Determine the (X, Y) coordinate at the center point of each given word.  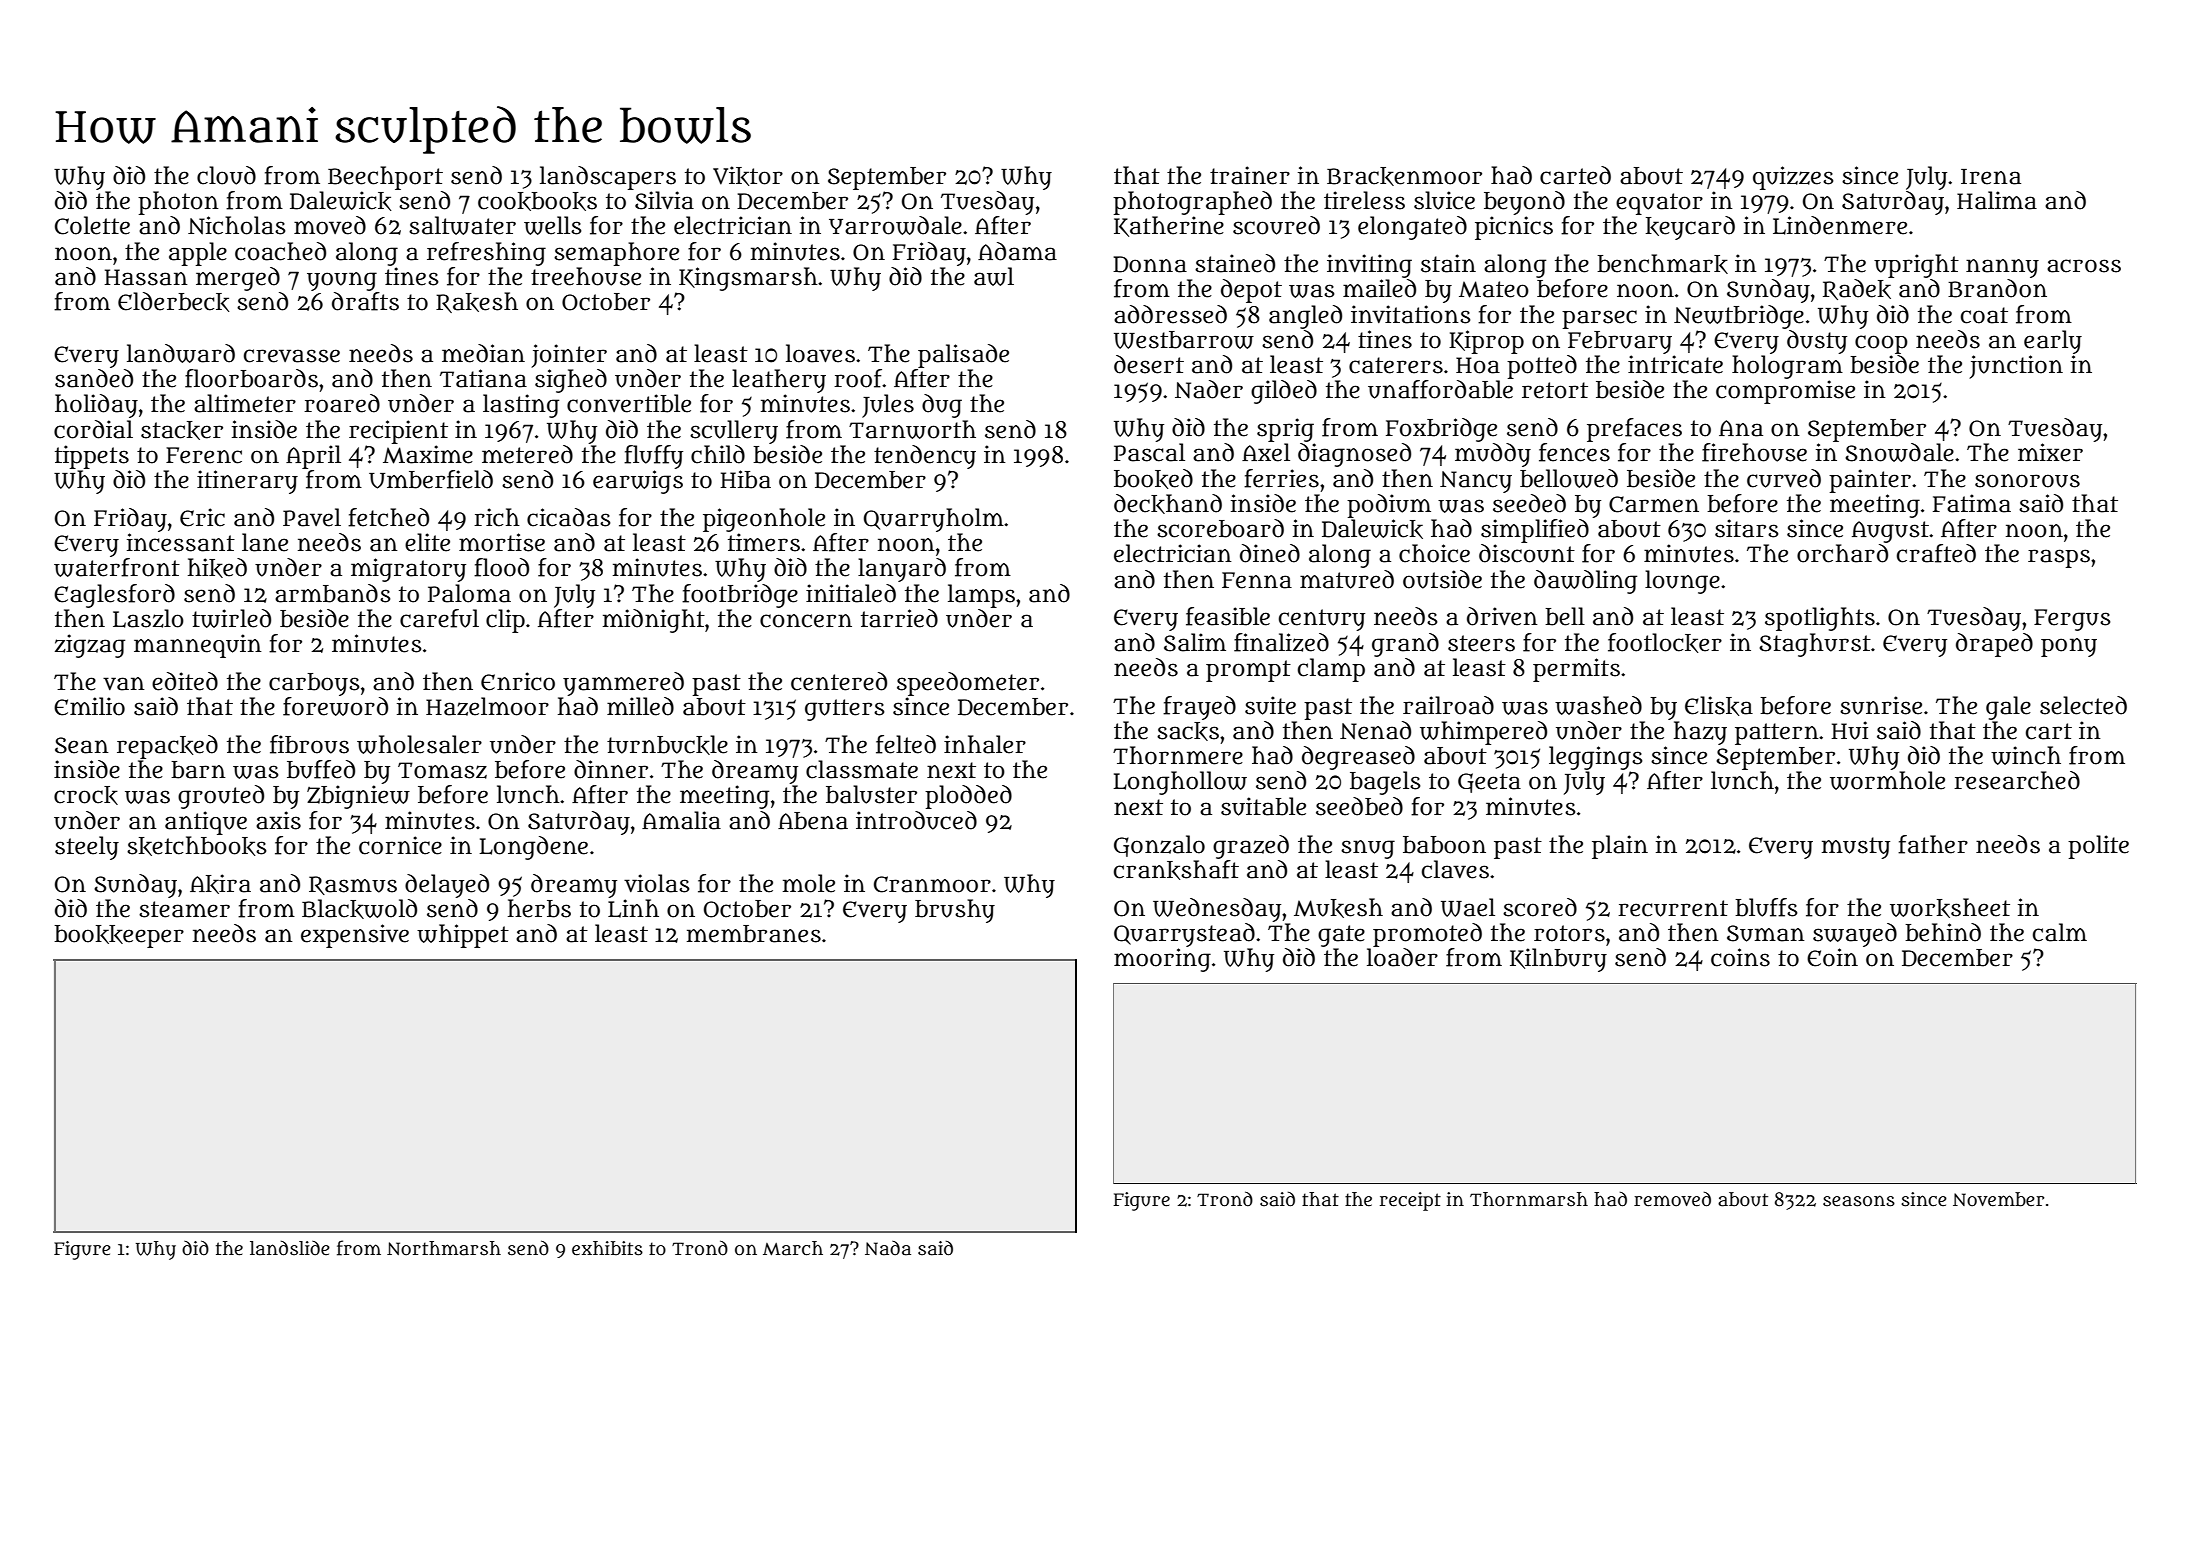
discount (1527, 553)
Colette (92, 225)
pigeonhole (764, 520)
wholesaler (419, 744)
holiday (96, 406)
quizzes (1793, 178)
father (1933, 844)
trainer (1250, 175)
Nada (888, 1248)
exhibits (607, 1248)
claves (1455, 869)
